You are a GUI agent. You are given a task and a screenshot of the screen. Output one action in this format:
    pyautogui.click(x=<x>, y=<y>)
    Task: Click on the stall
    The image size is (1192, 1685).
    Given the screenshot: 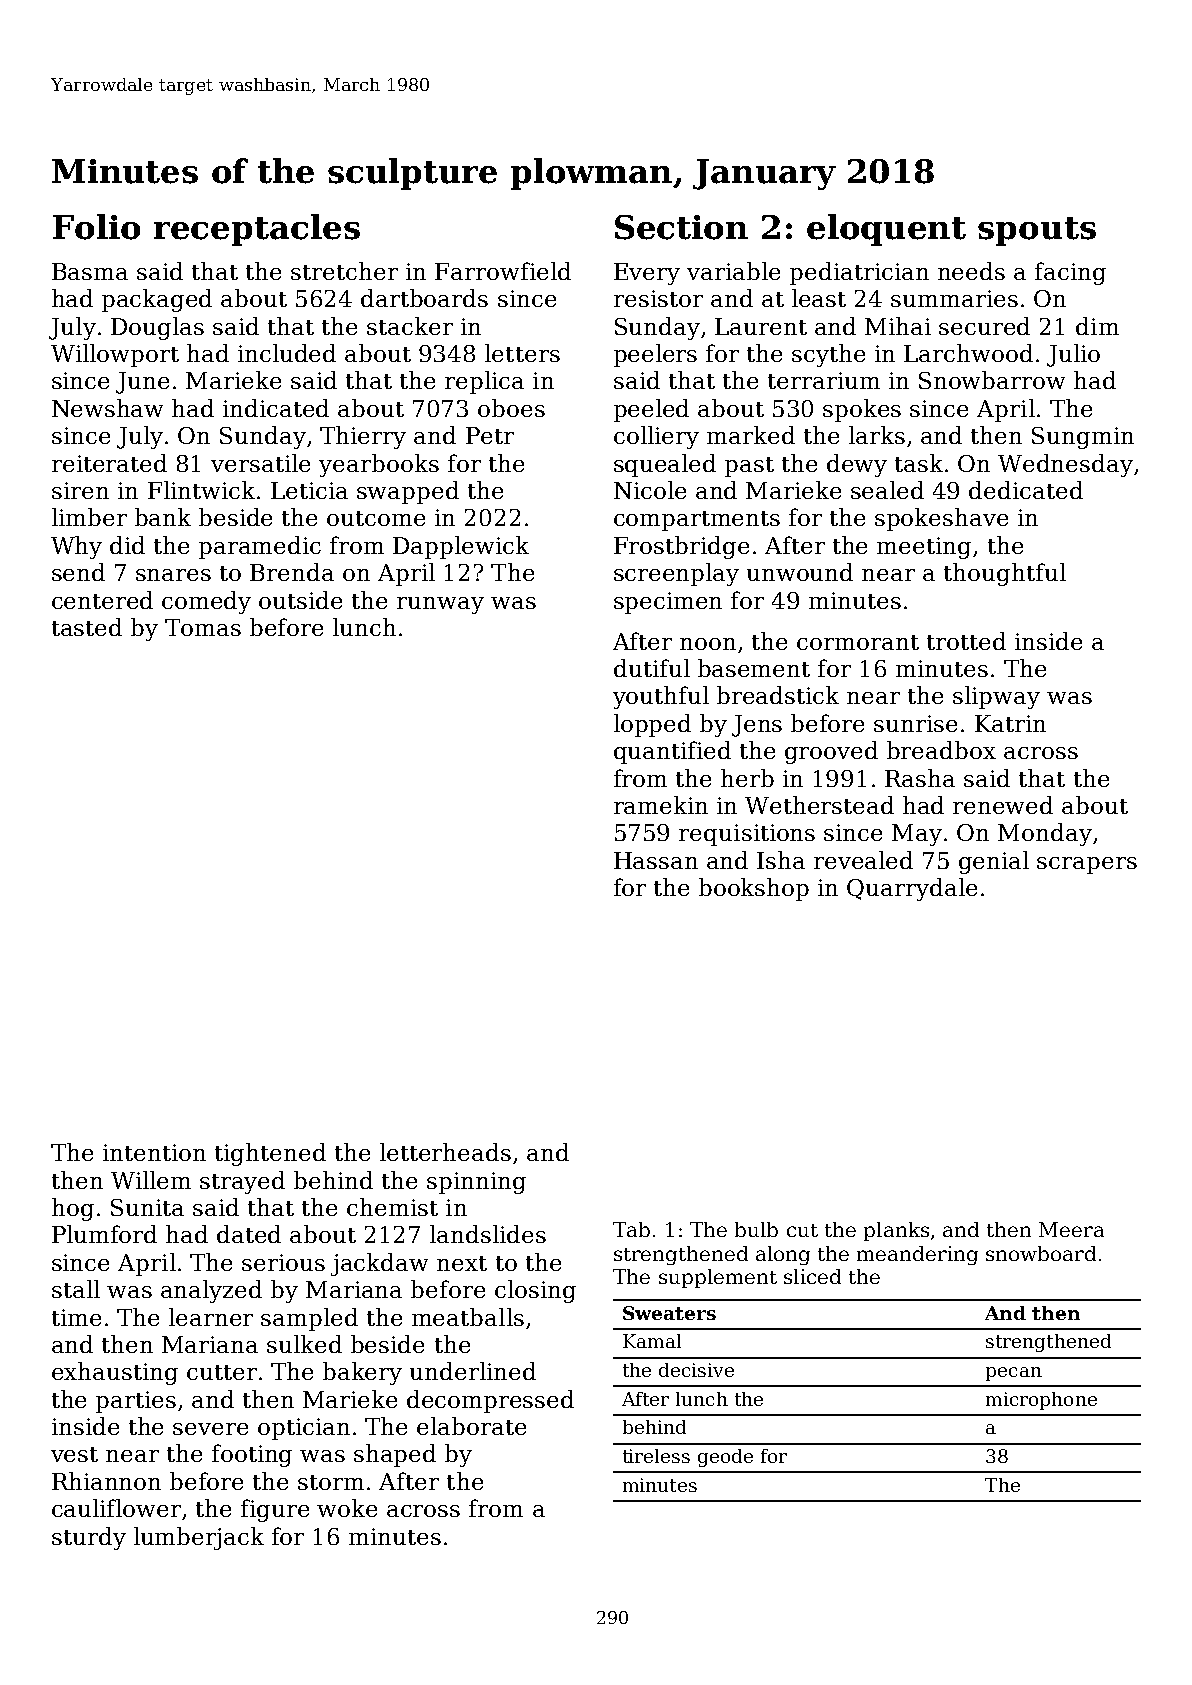 What is the action you would take?
    pyautogui.click(x=76, y=1289)
